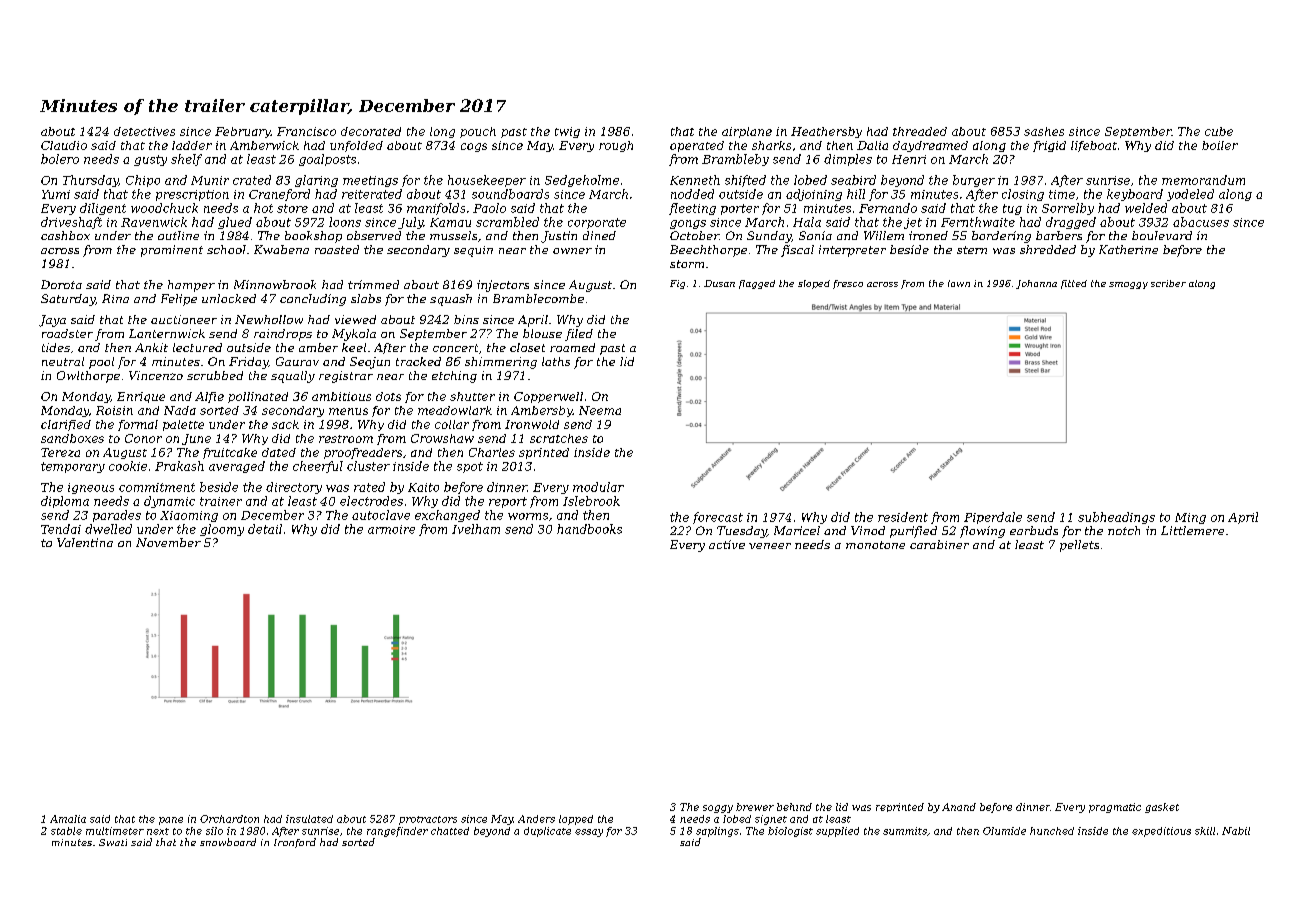 This document has width=1308, height=924. Describe the element at coordinates (171, 821) in the document. I see `pane` at that location.
